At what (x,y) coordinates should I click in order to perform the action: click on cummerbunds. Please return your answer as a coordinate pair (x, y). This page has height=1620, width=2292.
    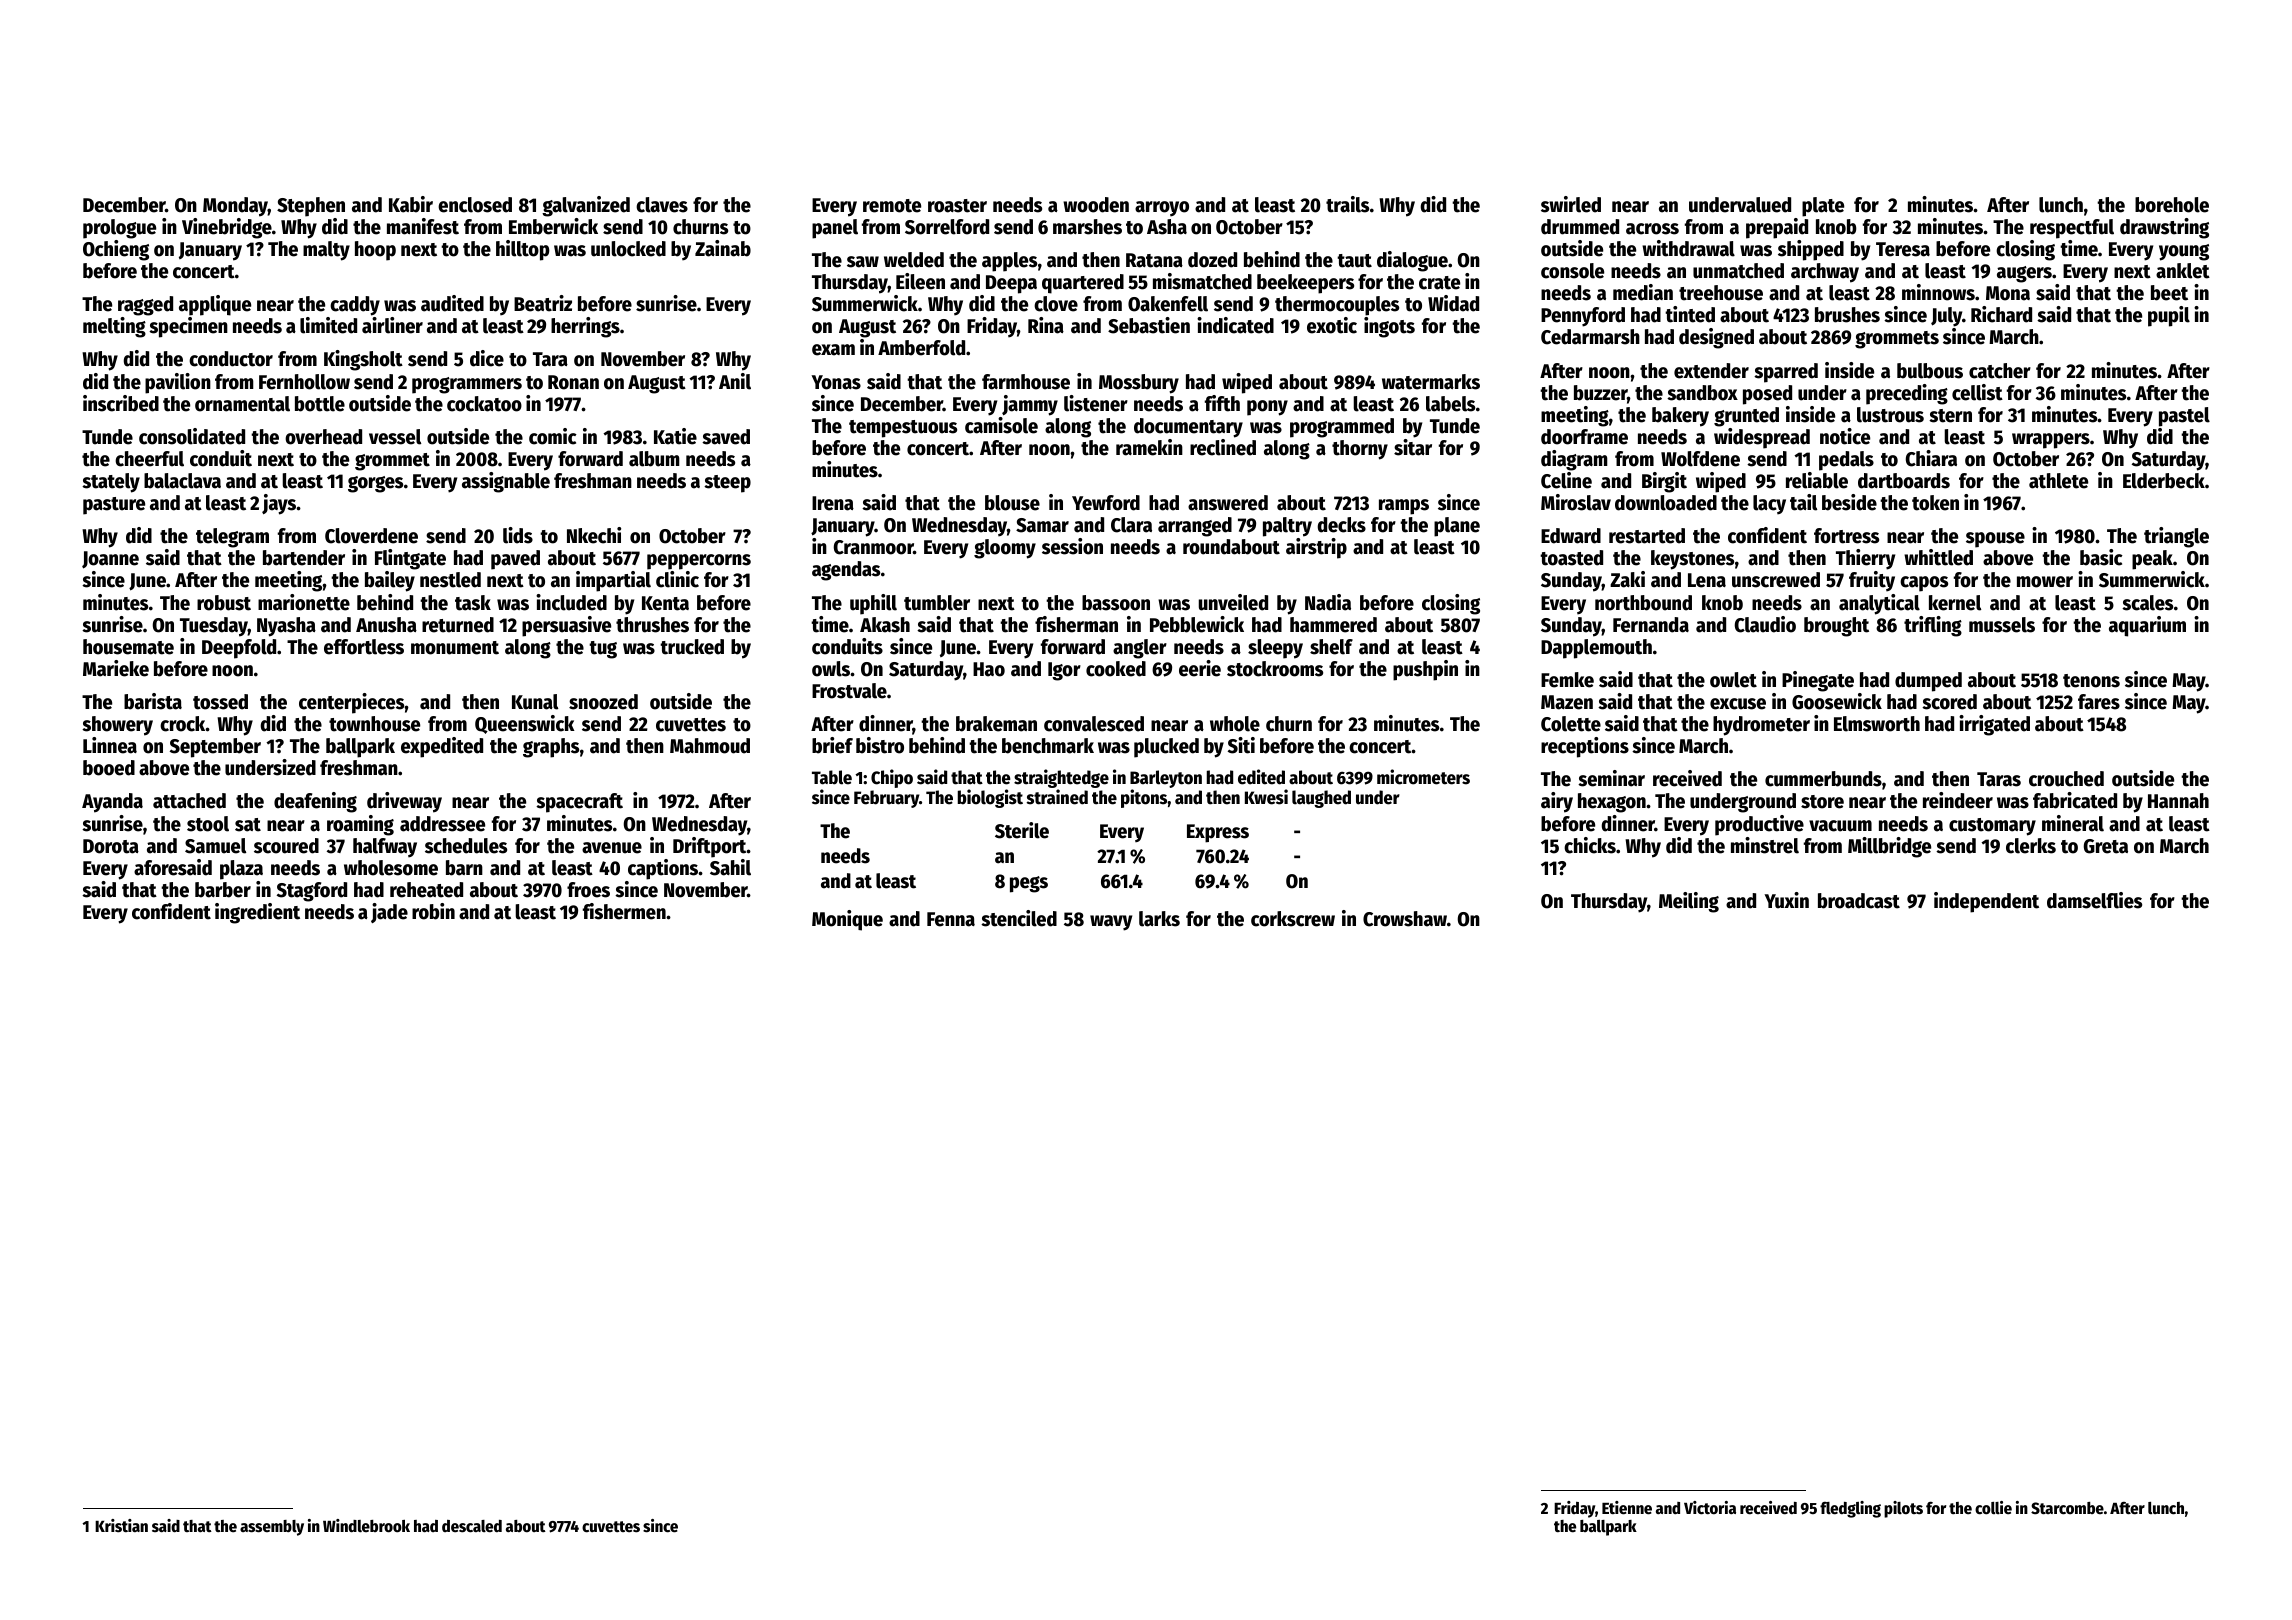
    Looking at the image, I should click on (1823, 779).
